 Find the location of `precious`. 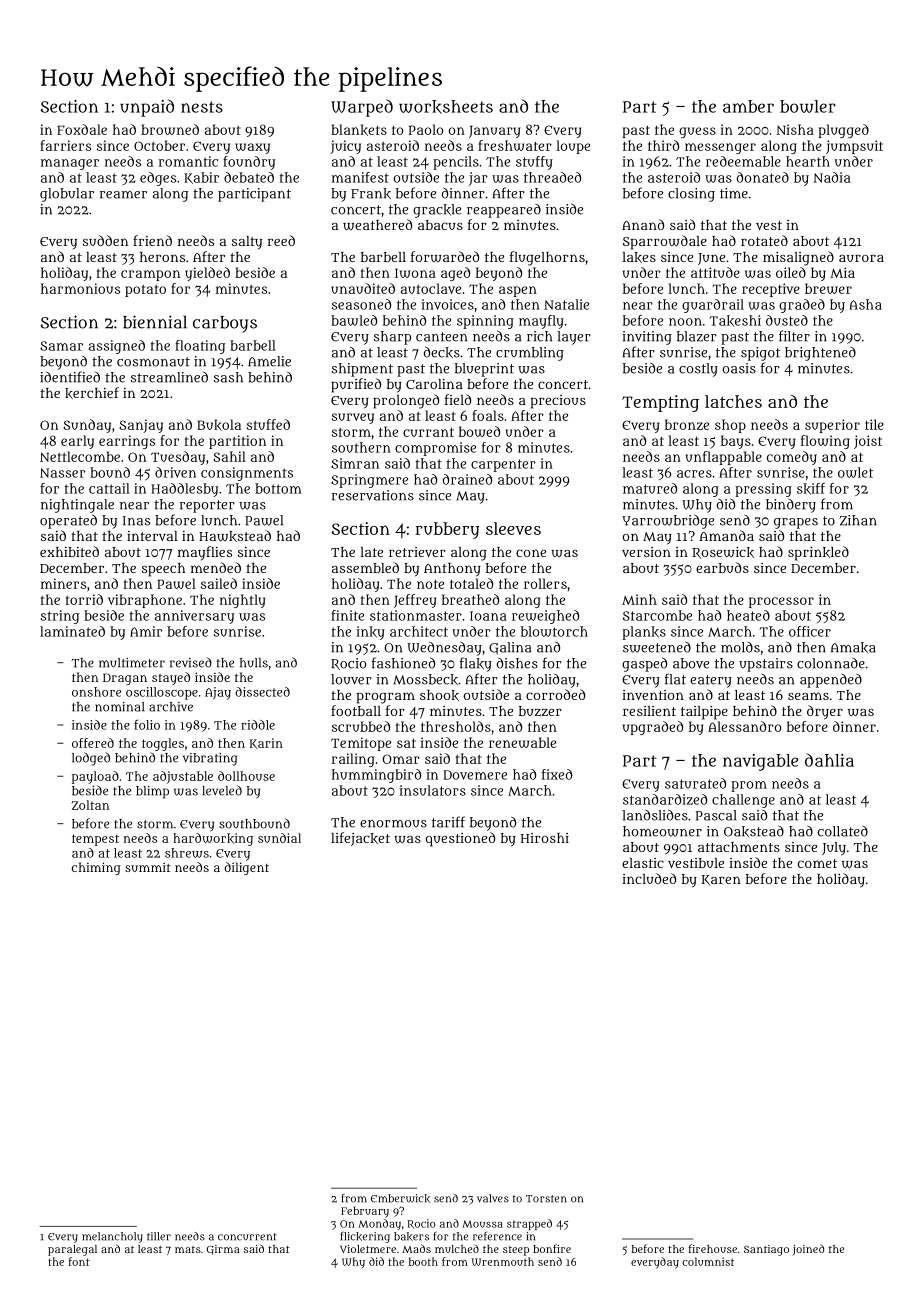

precious is located at coordinates (558, 402).
